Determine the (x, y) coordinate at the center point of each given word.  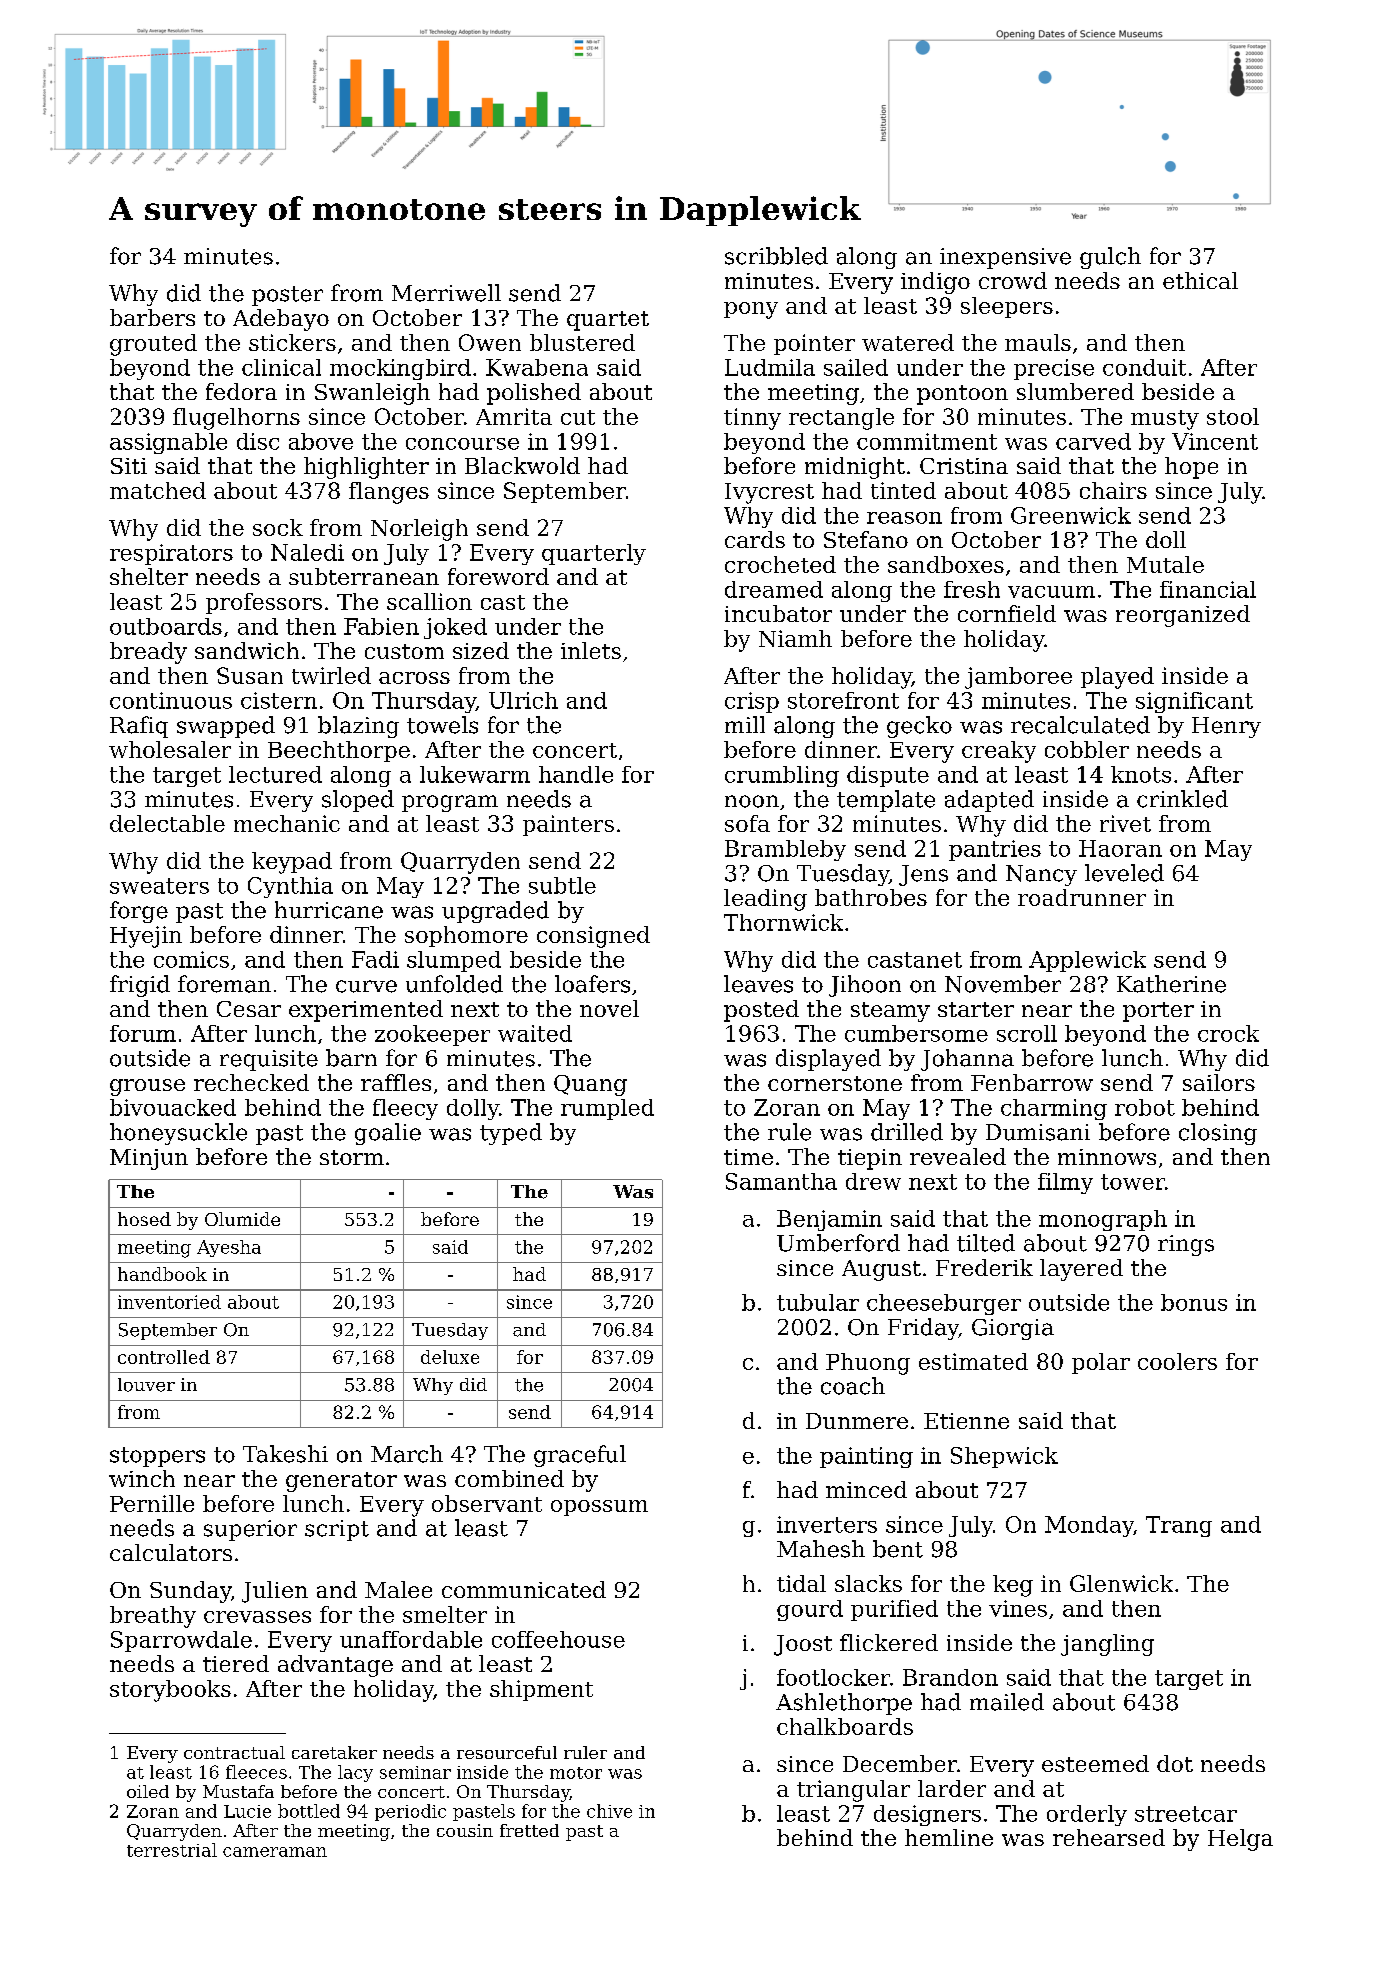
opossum (599, 1508)
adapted (989, 801)
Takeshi (285, 1454)
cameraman (275, 1852)
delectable (167, 823)
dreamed (774, 589)
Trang (1179, 1526)
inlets (591, 650)
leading (765, 900)
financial (1208, 589)
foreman (224, 984)
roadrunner (1082, 897)
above (321, 441)
